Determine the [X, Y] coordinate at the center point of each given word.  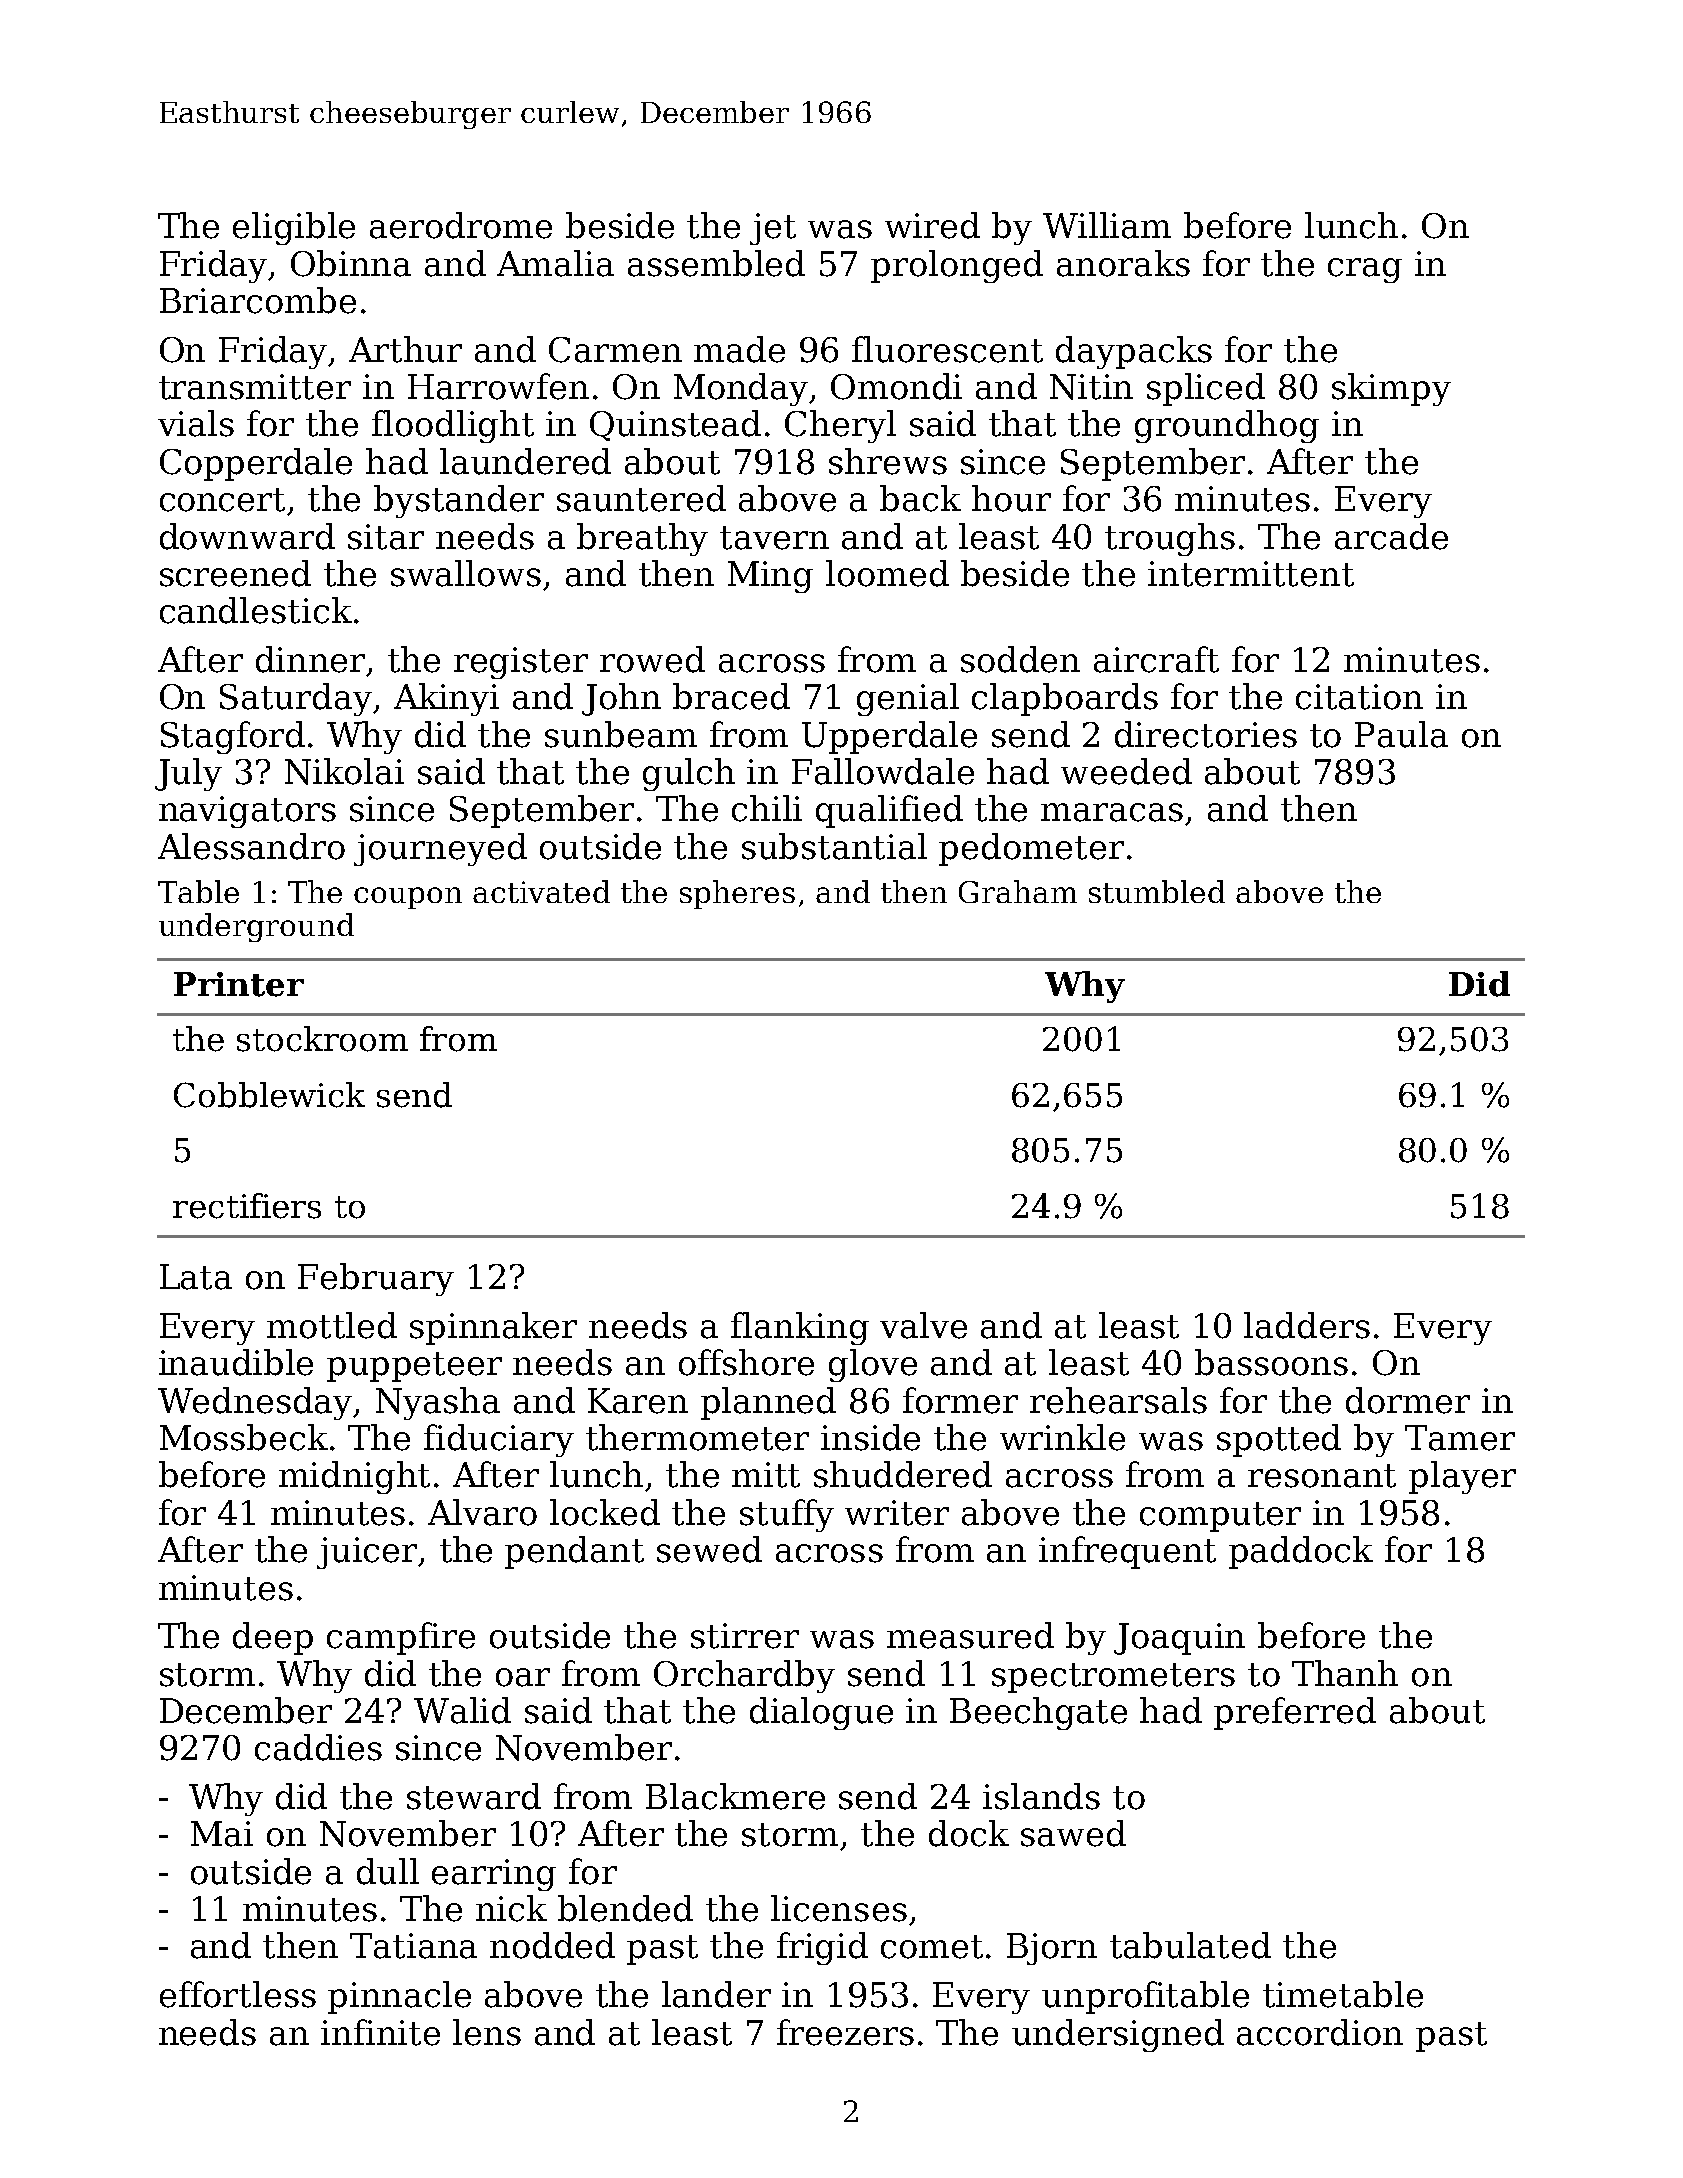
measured [970, 1635]
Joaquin [1179, 1639]
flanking [800, 1328]
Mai [222, 1834]
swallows [466, 573]
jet [773, 229]
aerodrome [461, 225]
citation [1359, 697]
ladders [1307, 1325]
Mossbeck [244, 1437]
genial [908, 699]
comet [932, 1947]
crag [1365, 270]
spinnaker [493, 1328]
